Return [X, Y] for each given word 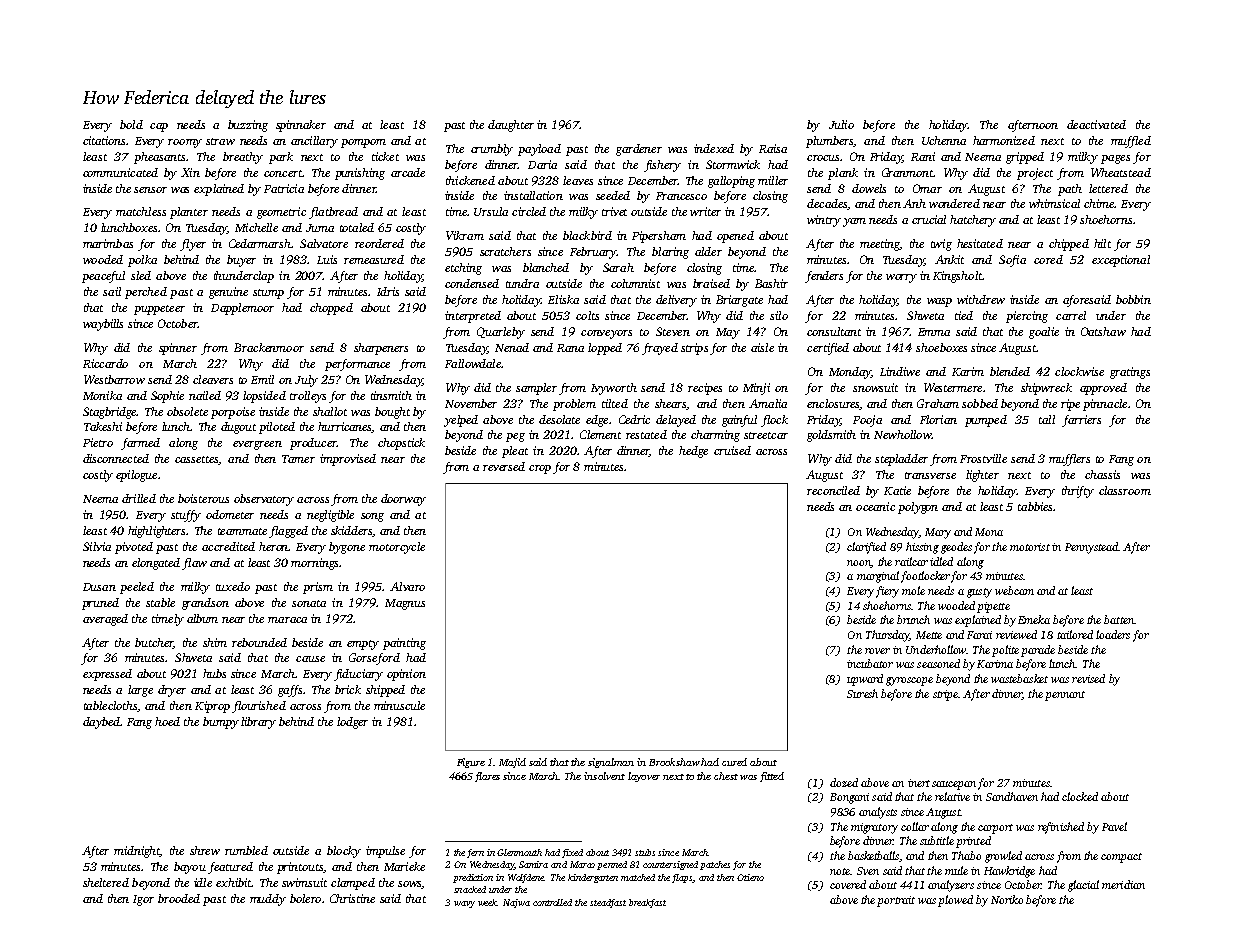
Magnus [405, 604]
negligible [330, 516]
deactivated [1096, 124]
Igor [143, 900]
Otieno [750, 877]
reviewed [1016, 634]
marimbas [108, 243]
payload [539, 150]
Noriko [1007, 899]
